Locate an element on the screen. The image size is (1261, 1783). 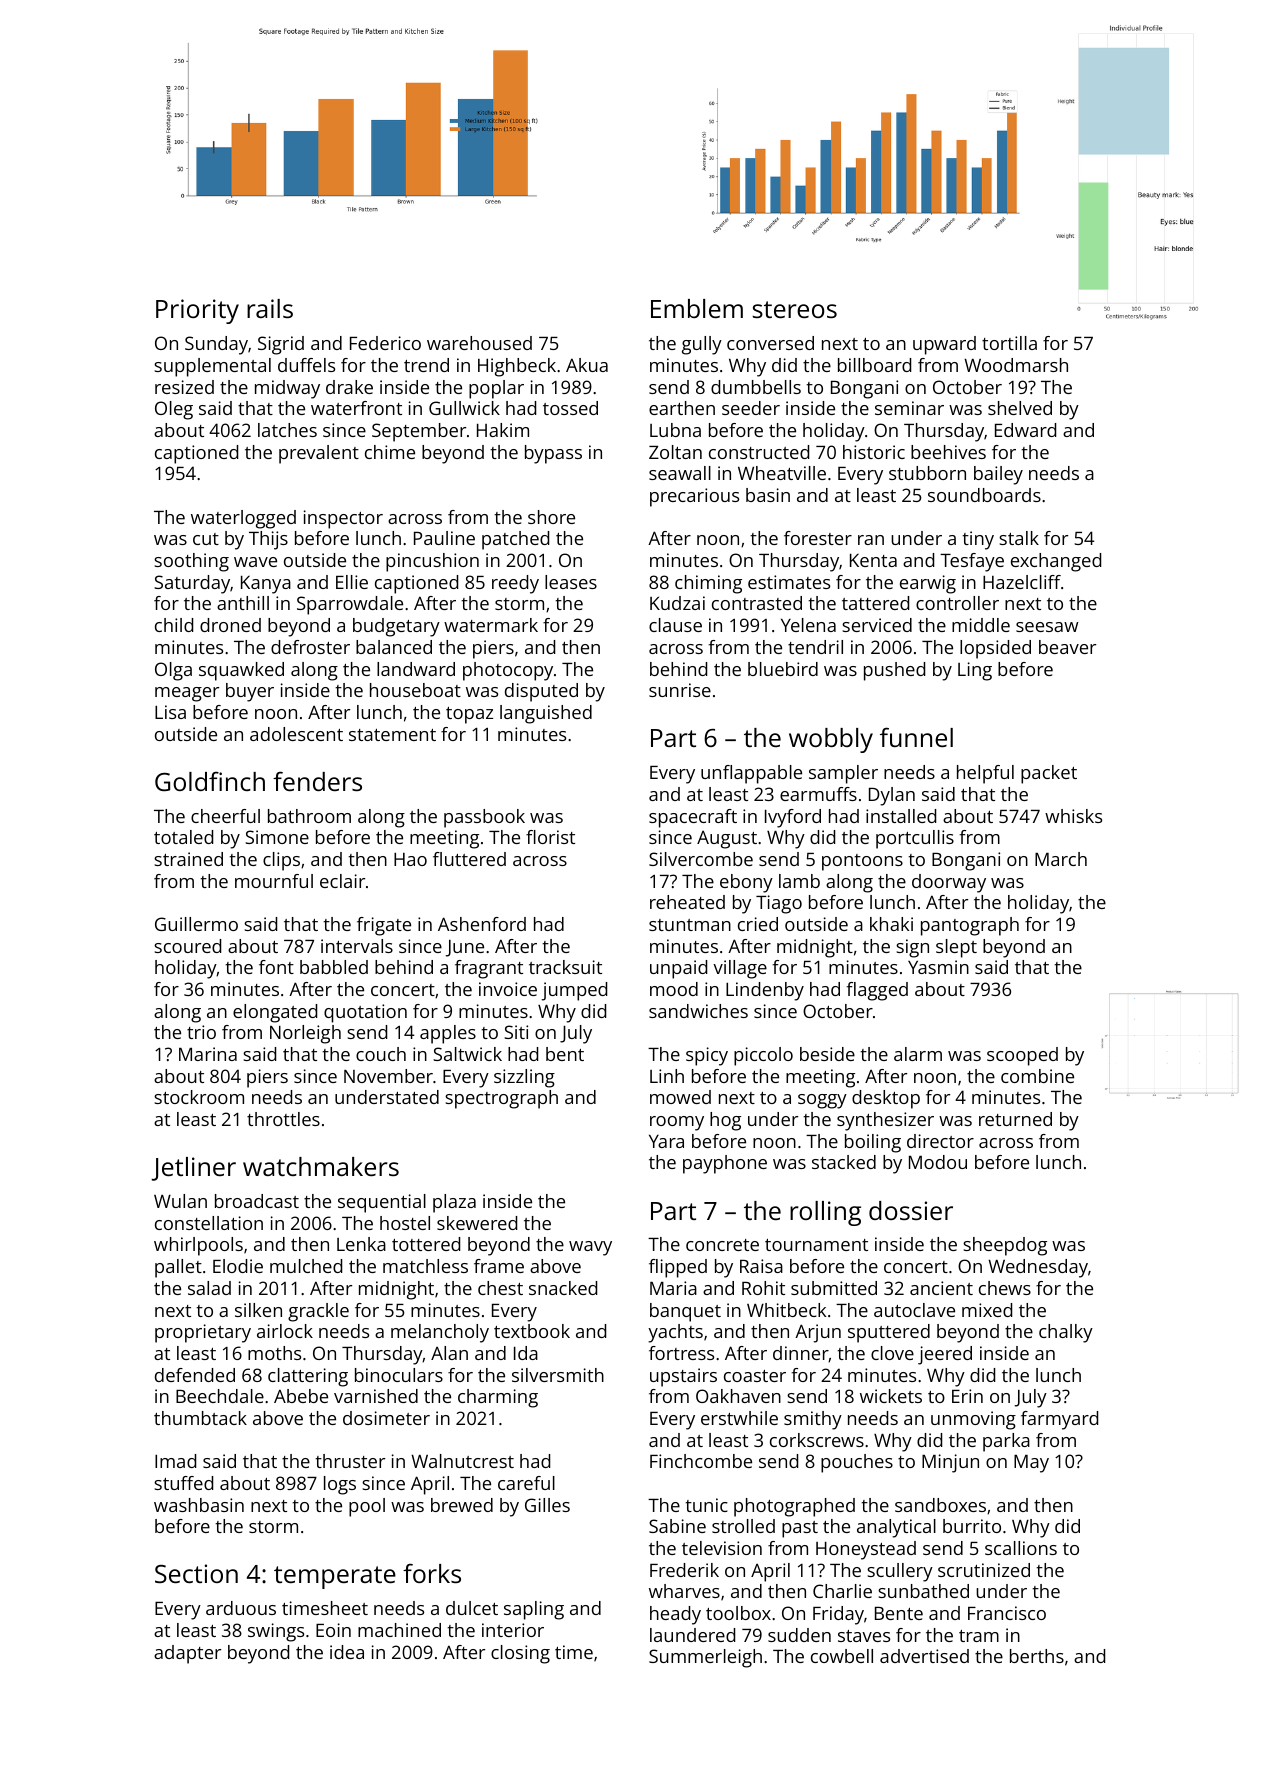
Emblem is located at coordinates (697, 308).
